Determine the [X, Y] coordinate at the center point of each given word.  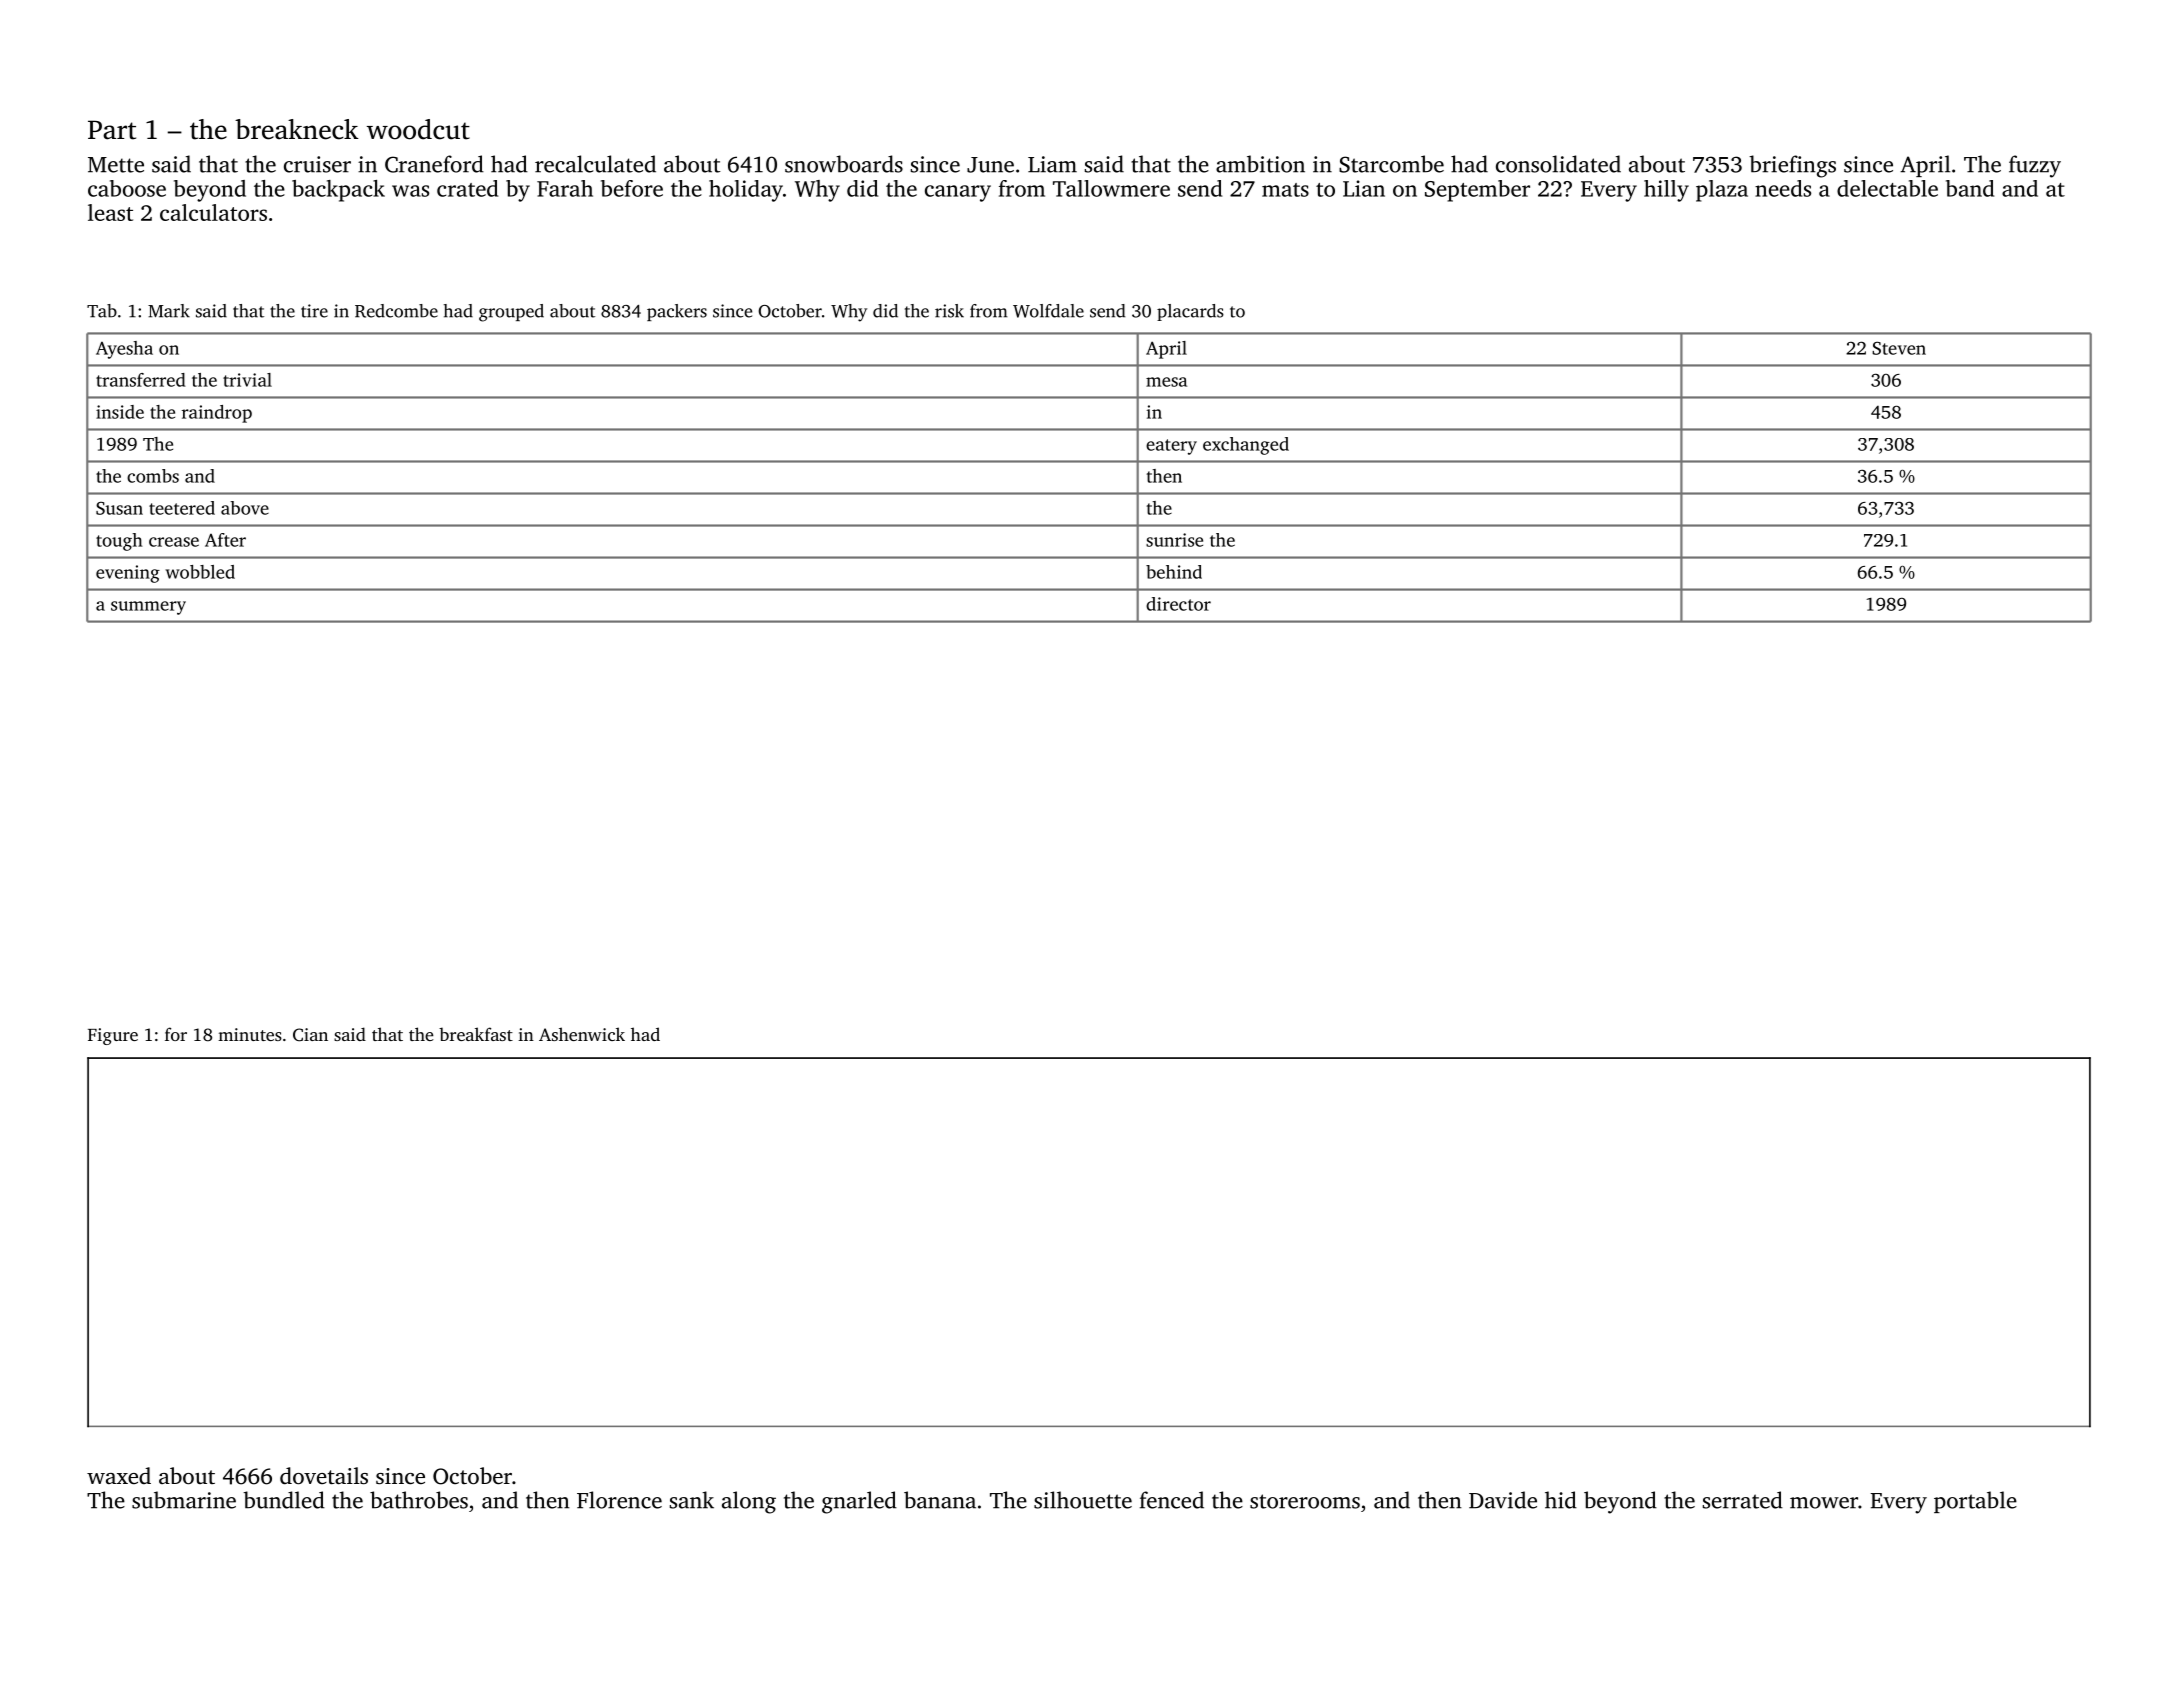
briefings [1792, 166]
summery [148, 608]
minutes [250, 1034]
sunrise [1174, 540]
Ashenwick [582, 1034]
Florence [619, 1500]
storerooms [1305, 1501]
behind [1174, 572]
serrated [1743, 1500]
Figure [113, 1036]
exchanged [1246, 446]
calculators [213, 212]
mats [1285, 190]
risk [949, 311]
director [1178, 604]
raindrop [217, 414]
